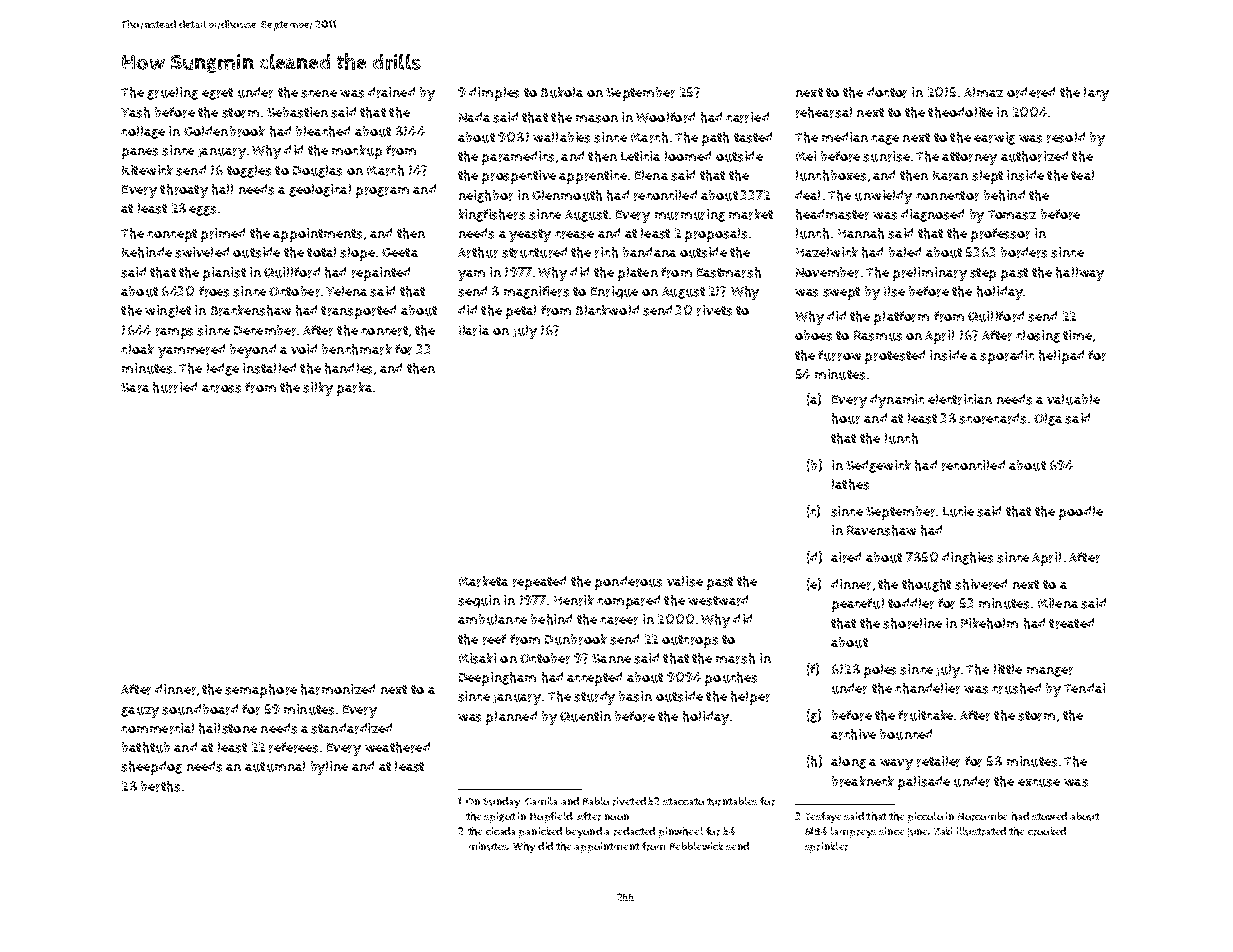  What do you see at coordinates (221, 389) in the screenshot?
I see `across` at bounding box center [221, 389].
